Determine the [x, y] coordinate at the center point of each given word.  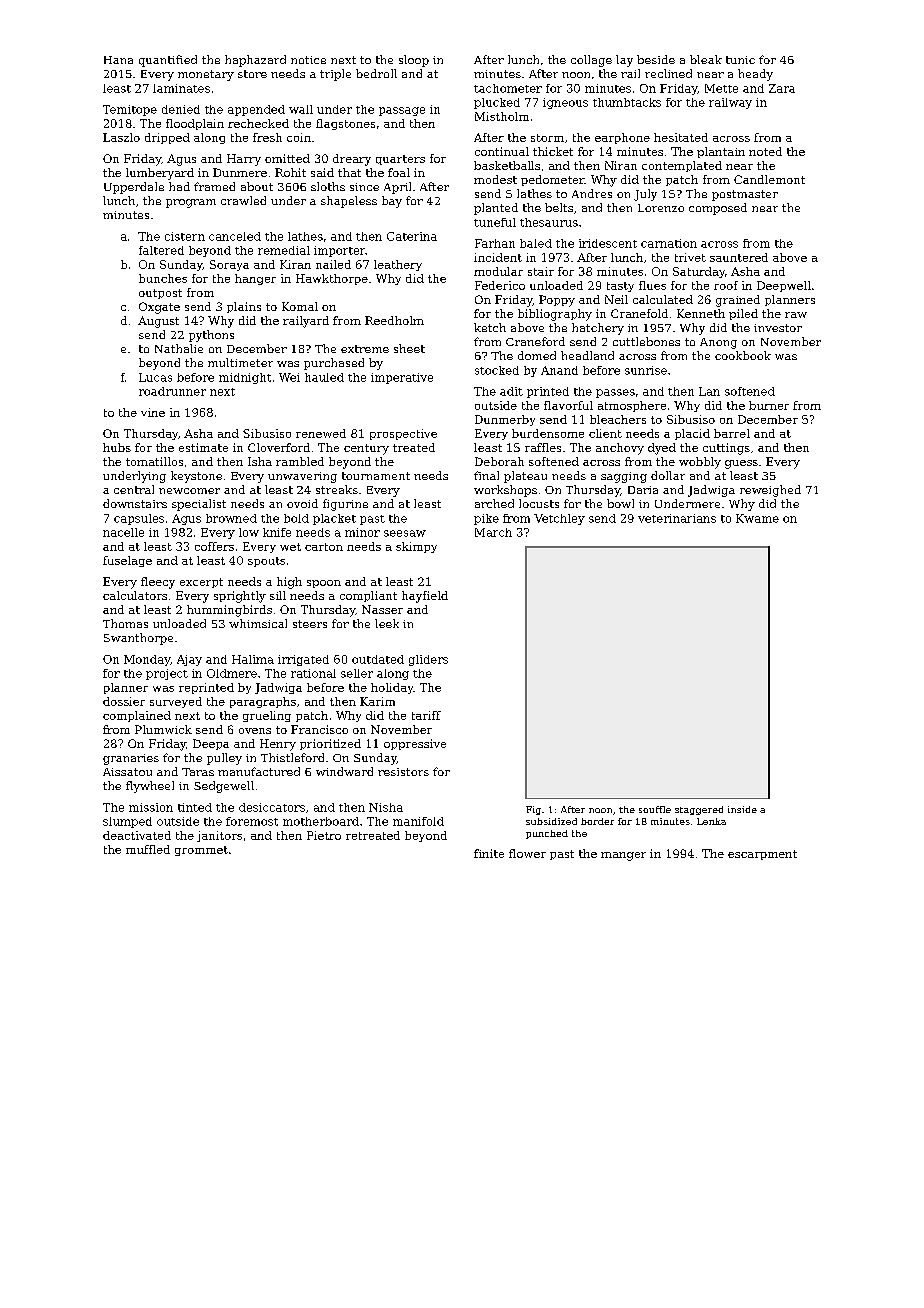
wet [290, 547]
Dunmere [240, 172]
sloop [414, 61]
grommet [201, 851]
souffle [655, 809]
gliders [428, 660]
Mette [721, 88]
